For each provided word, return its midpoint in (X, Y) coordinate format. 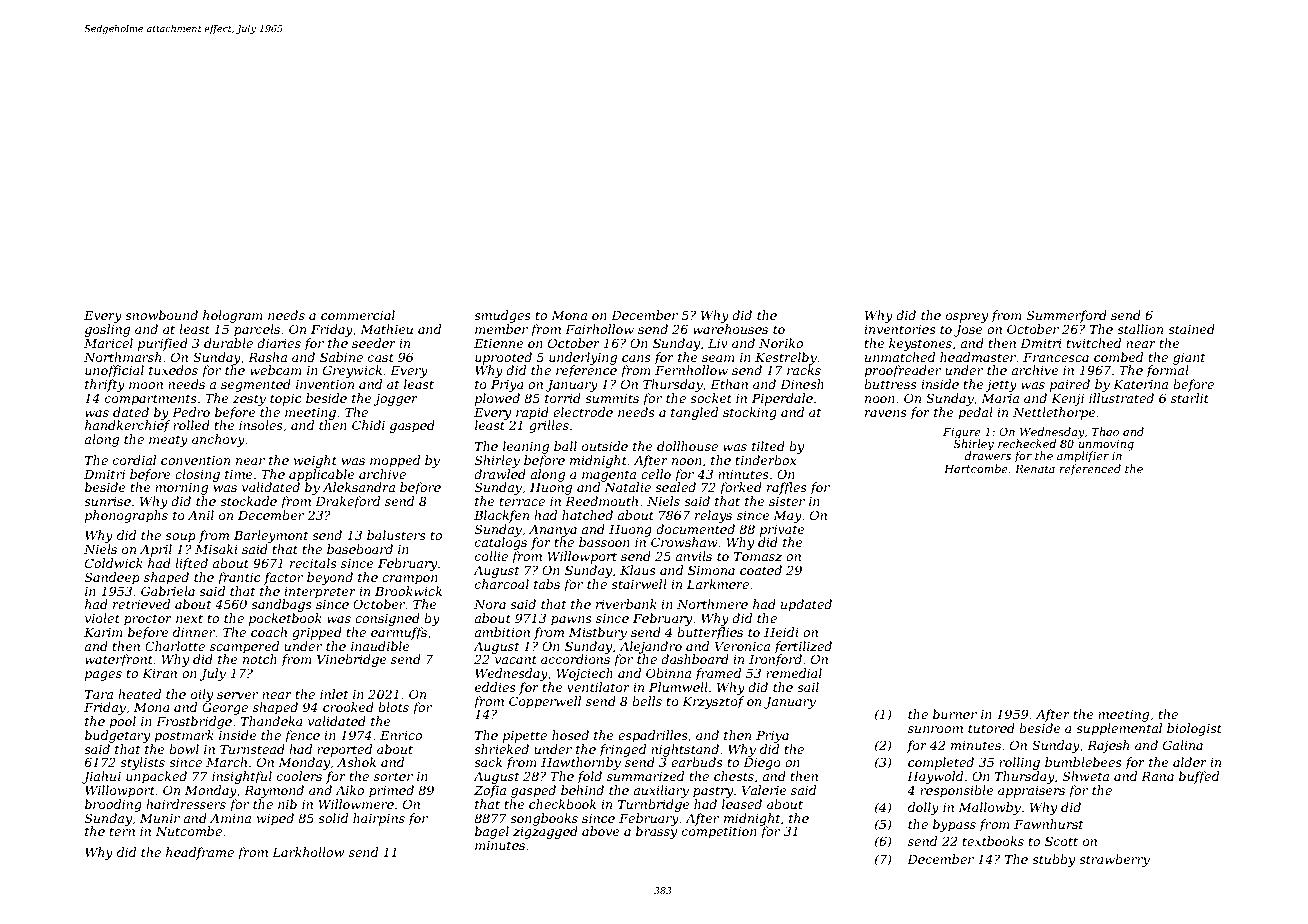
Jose (968, 331)
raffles (787, 488)
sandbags (281, 605)
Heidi (781, 632)
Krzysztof (713, 702)
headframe (200, 853)
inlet (334, 694)
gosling (107, 330)
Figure (962, 433)
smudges (502, 316)
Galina (1183, 745)
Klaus (638, 570)
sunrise (107, 501)
